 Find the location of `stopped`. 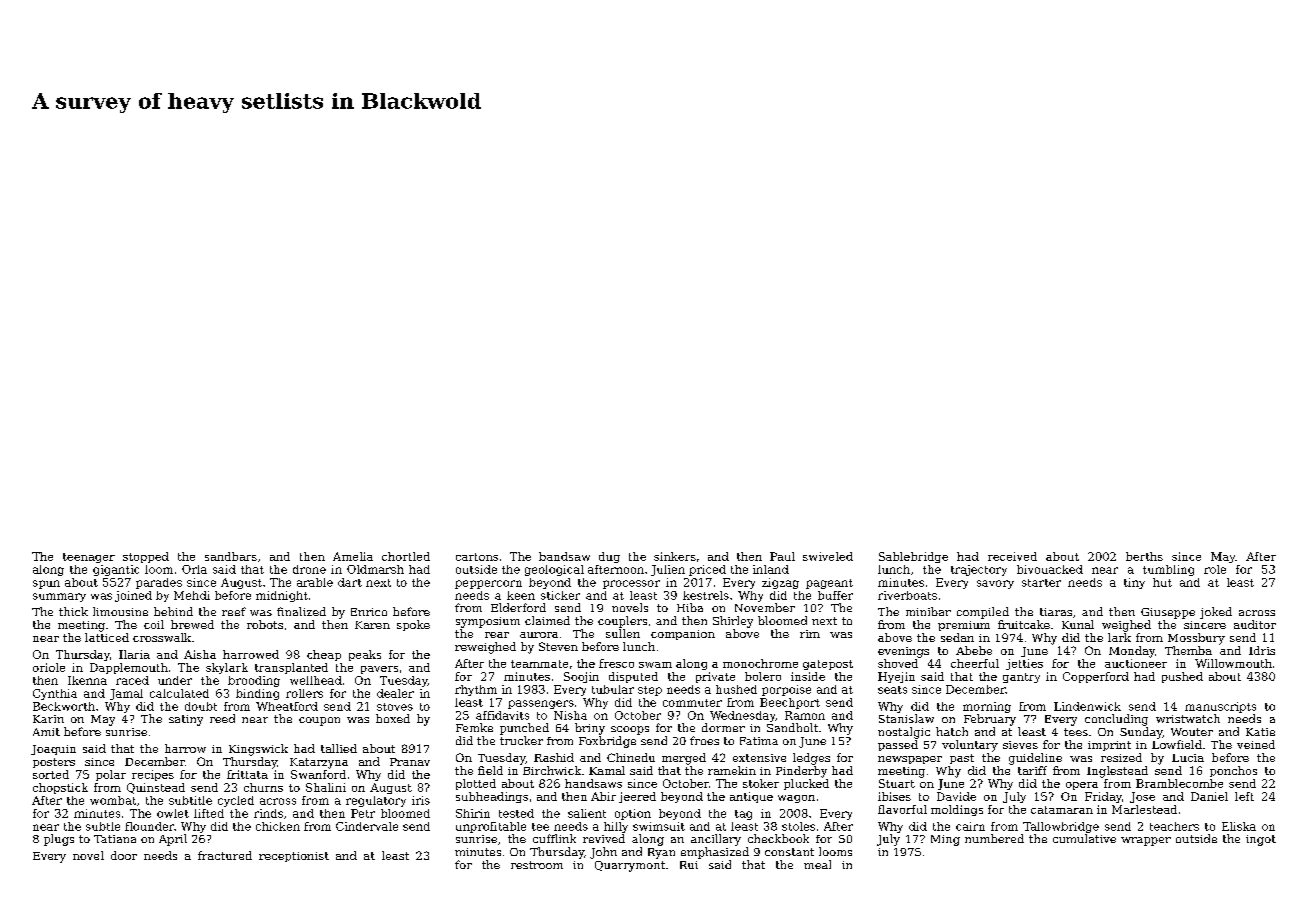

stopped is located at coordinates (146, 557).
